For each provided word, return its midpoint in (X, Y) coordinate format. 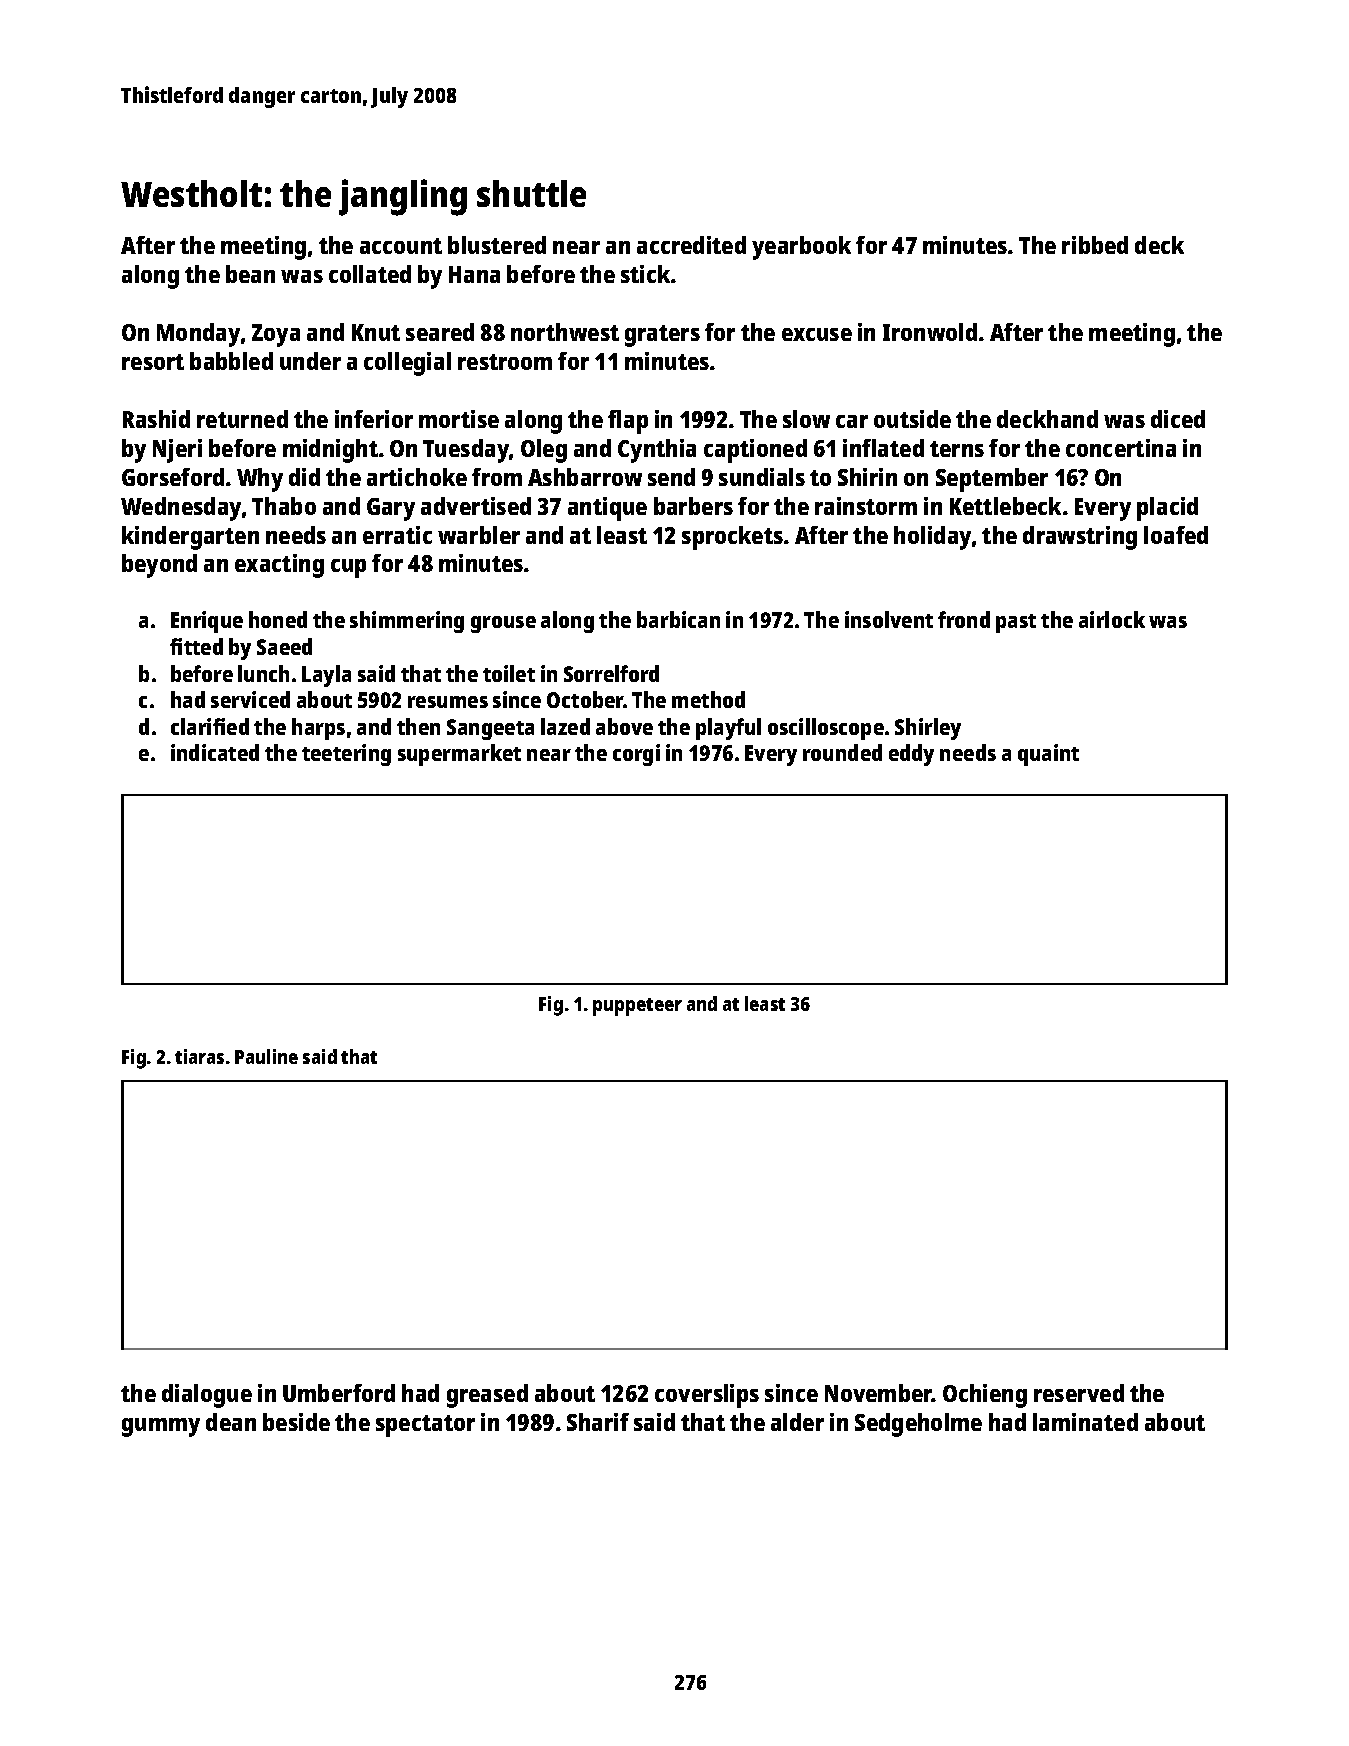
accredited (691, 245)
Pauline (266, 1056)
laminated (1085, 1422)
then (418, 726)
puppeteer (637, 1007)
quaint (1048, 755)
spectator (425, 1426)
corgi (636, 755)
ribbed (1095, 245)
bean (250, 274)
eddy (911, 755)
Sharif (598, 1422)
